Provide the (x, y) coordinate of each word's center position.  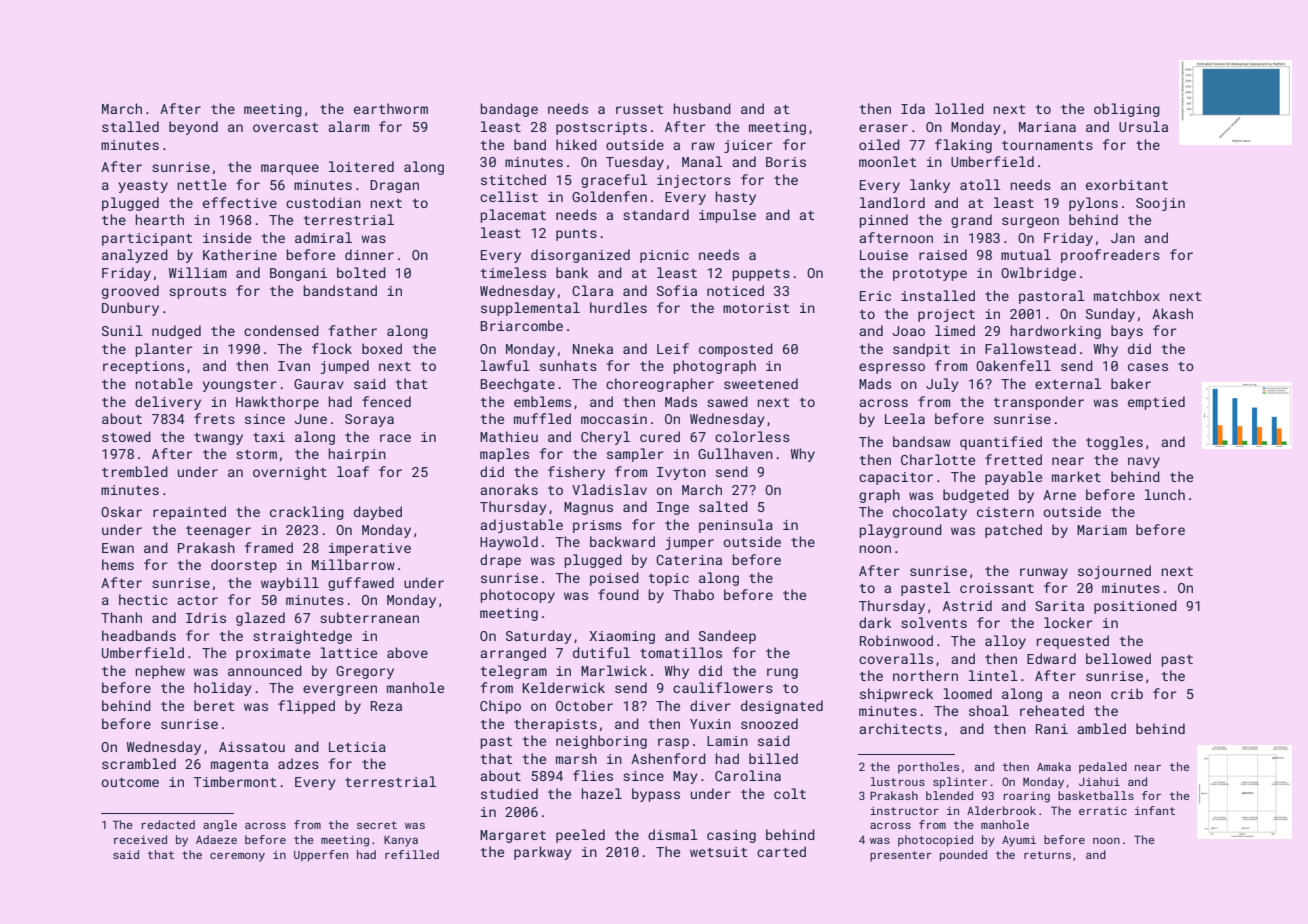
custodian (323, 202)
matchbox (1127, 295)
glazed (260, 619)
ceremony (237, 857)
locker (1068, 622)
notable (164, 383)
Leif (673, 348)
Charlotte (938, 459)
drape (500, 561)
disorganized (580, 256)
